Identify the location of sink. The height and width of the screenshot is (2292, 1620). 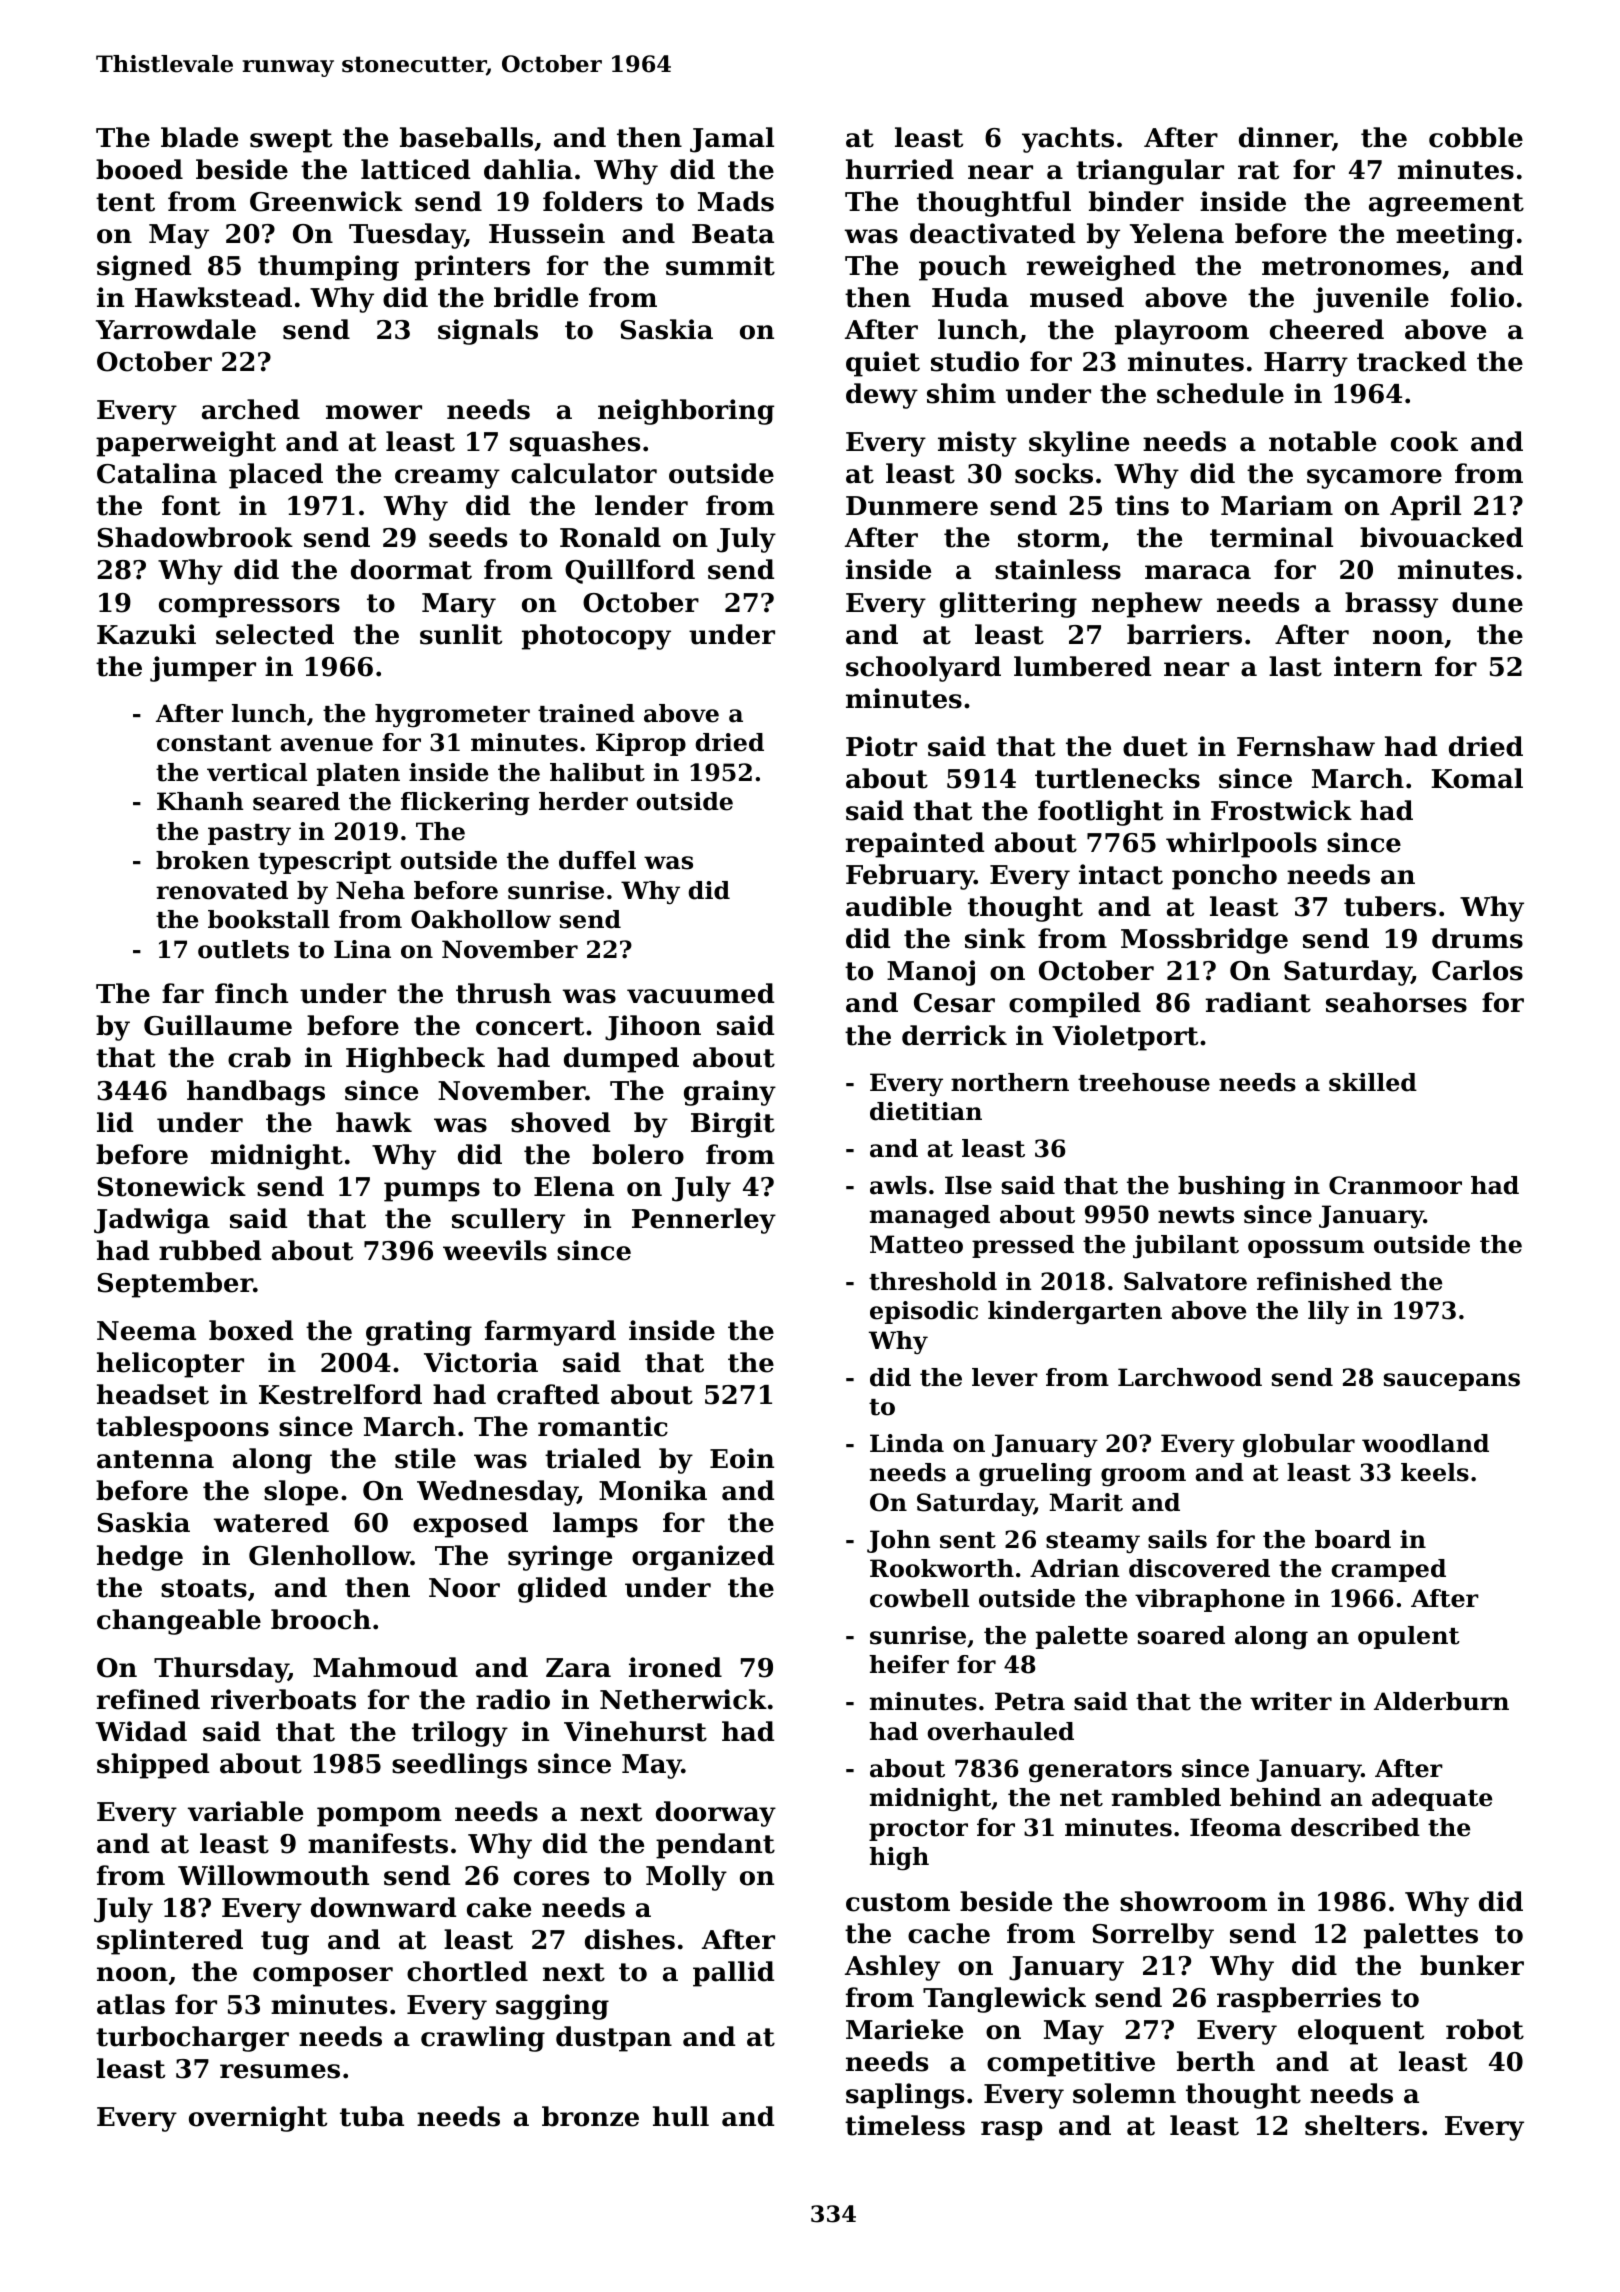
(995, 938).
